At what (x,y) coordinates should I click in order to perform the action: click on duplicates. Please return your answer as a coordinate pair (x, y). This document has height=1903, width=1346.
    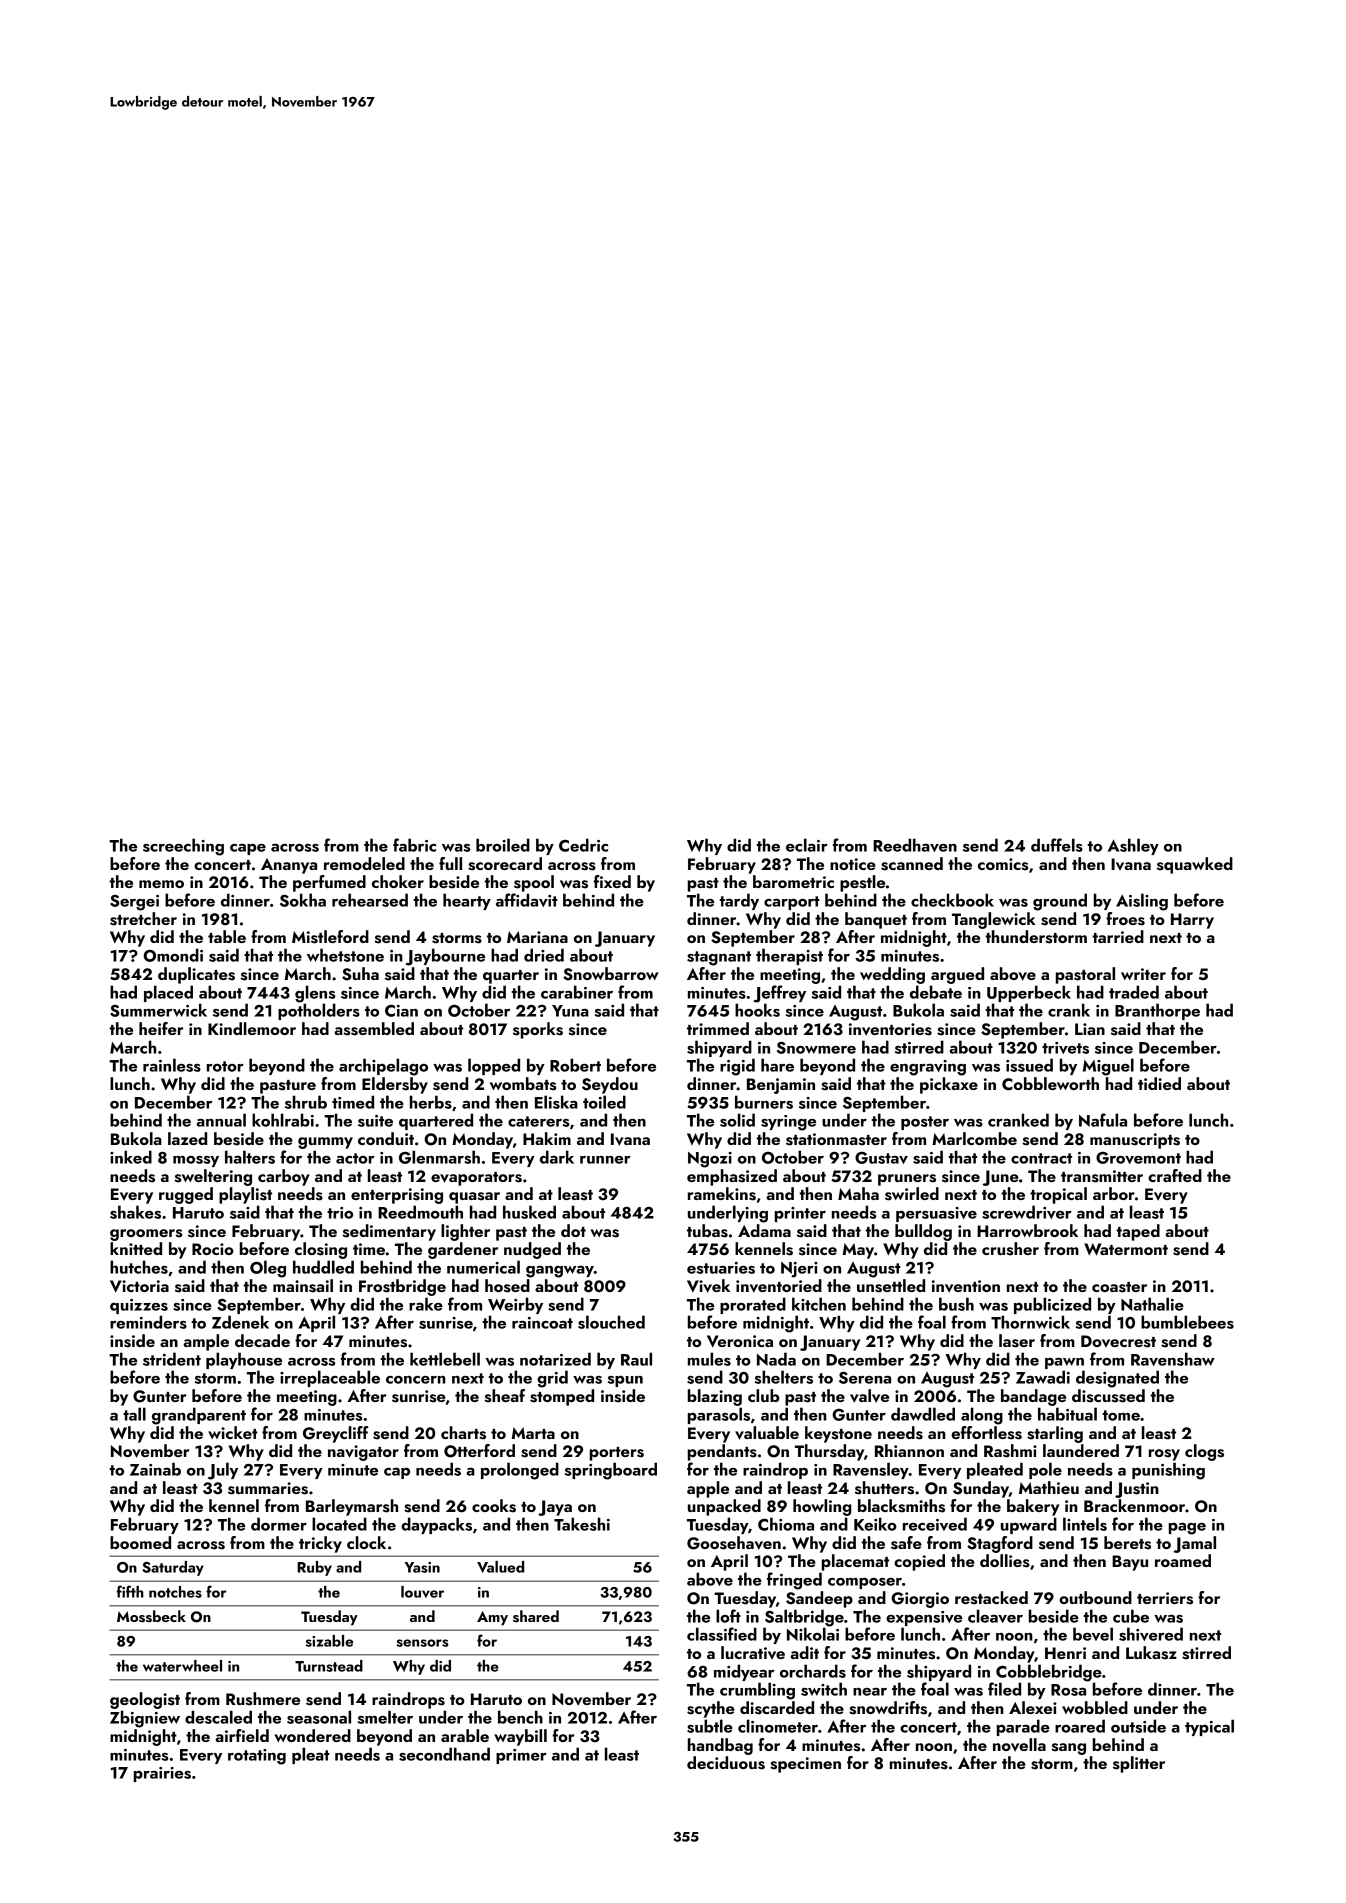
    Looking at the image, I should click on (196, 975).
